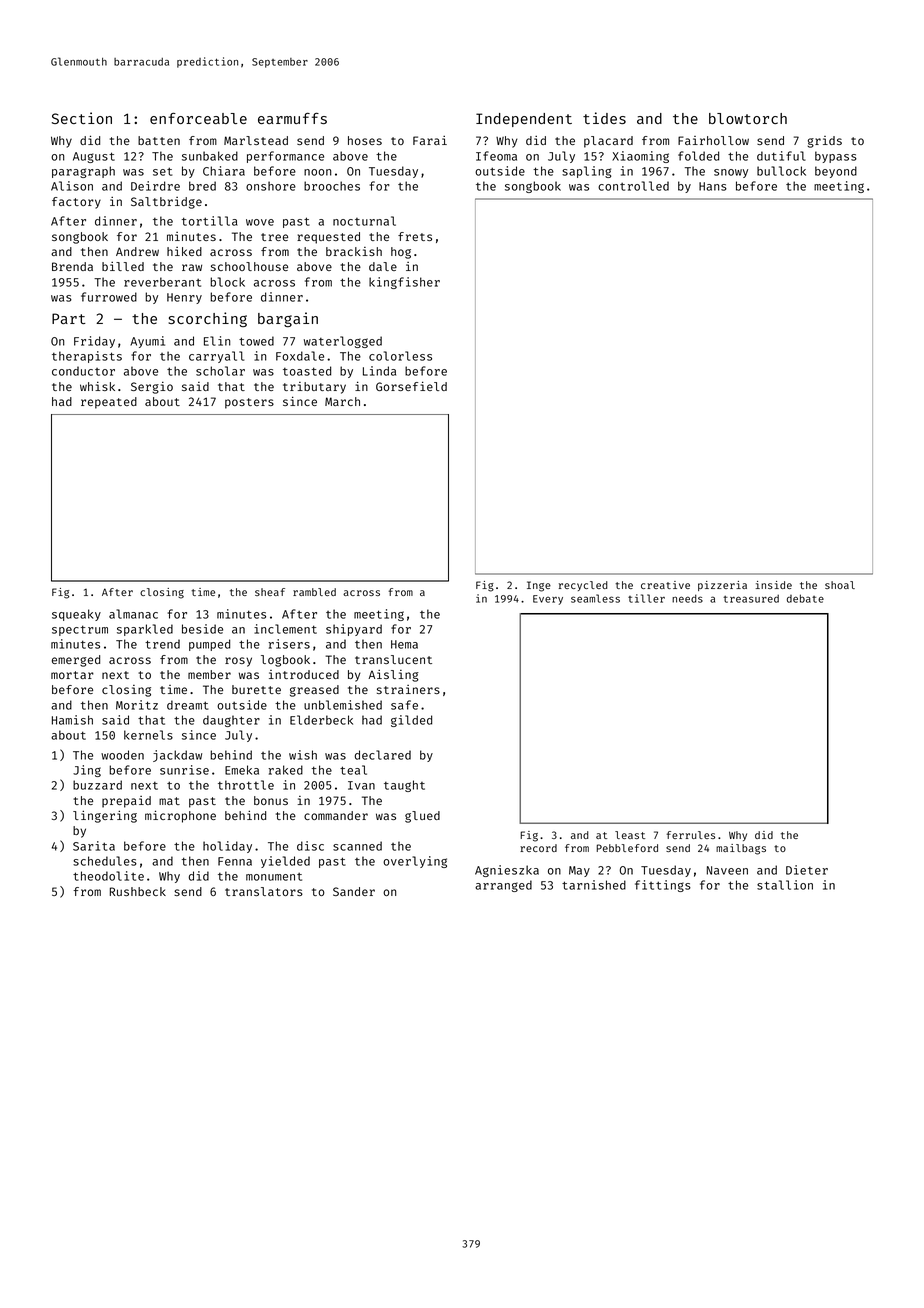 This screenshot has width=924, height=1308. I want to click on whisk, so click(97, 386).
